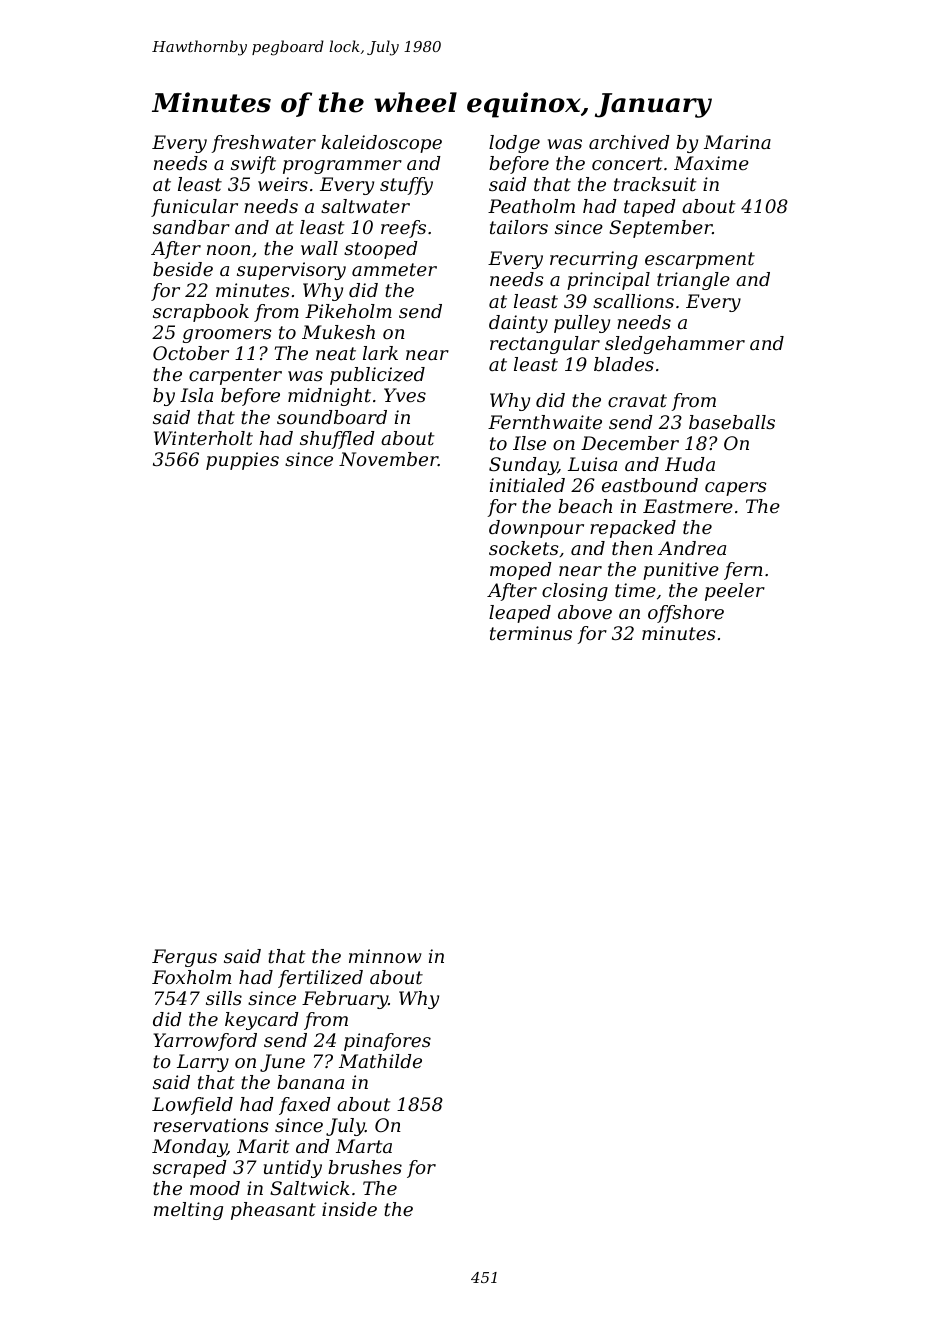 Image resolution: width=942 pixels, height=1336 pixels. I want to click on swift, so click(253, 165).
